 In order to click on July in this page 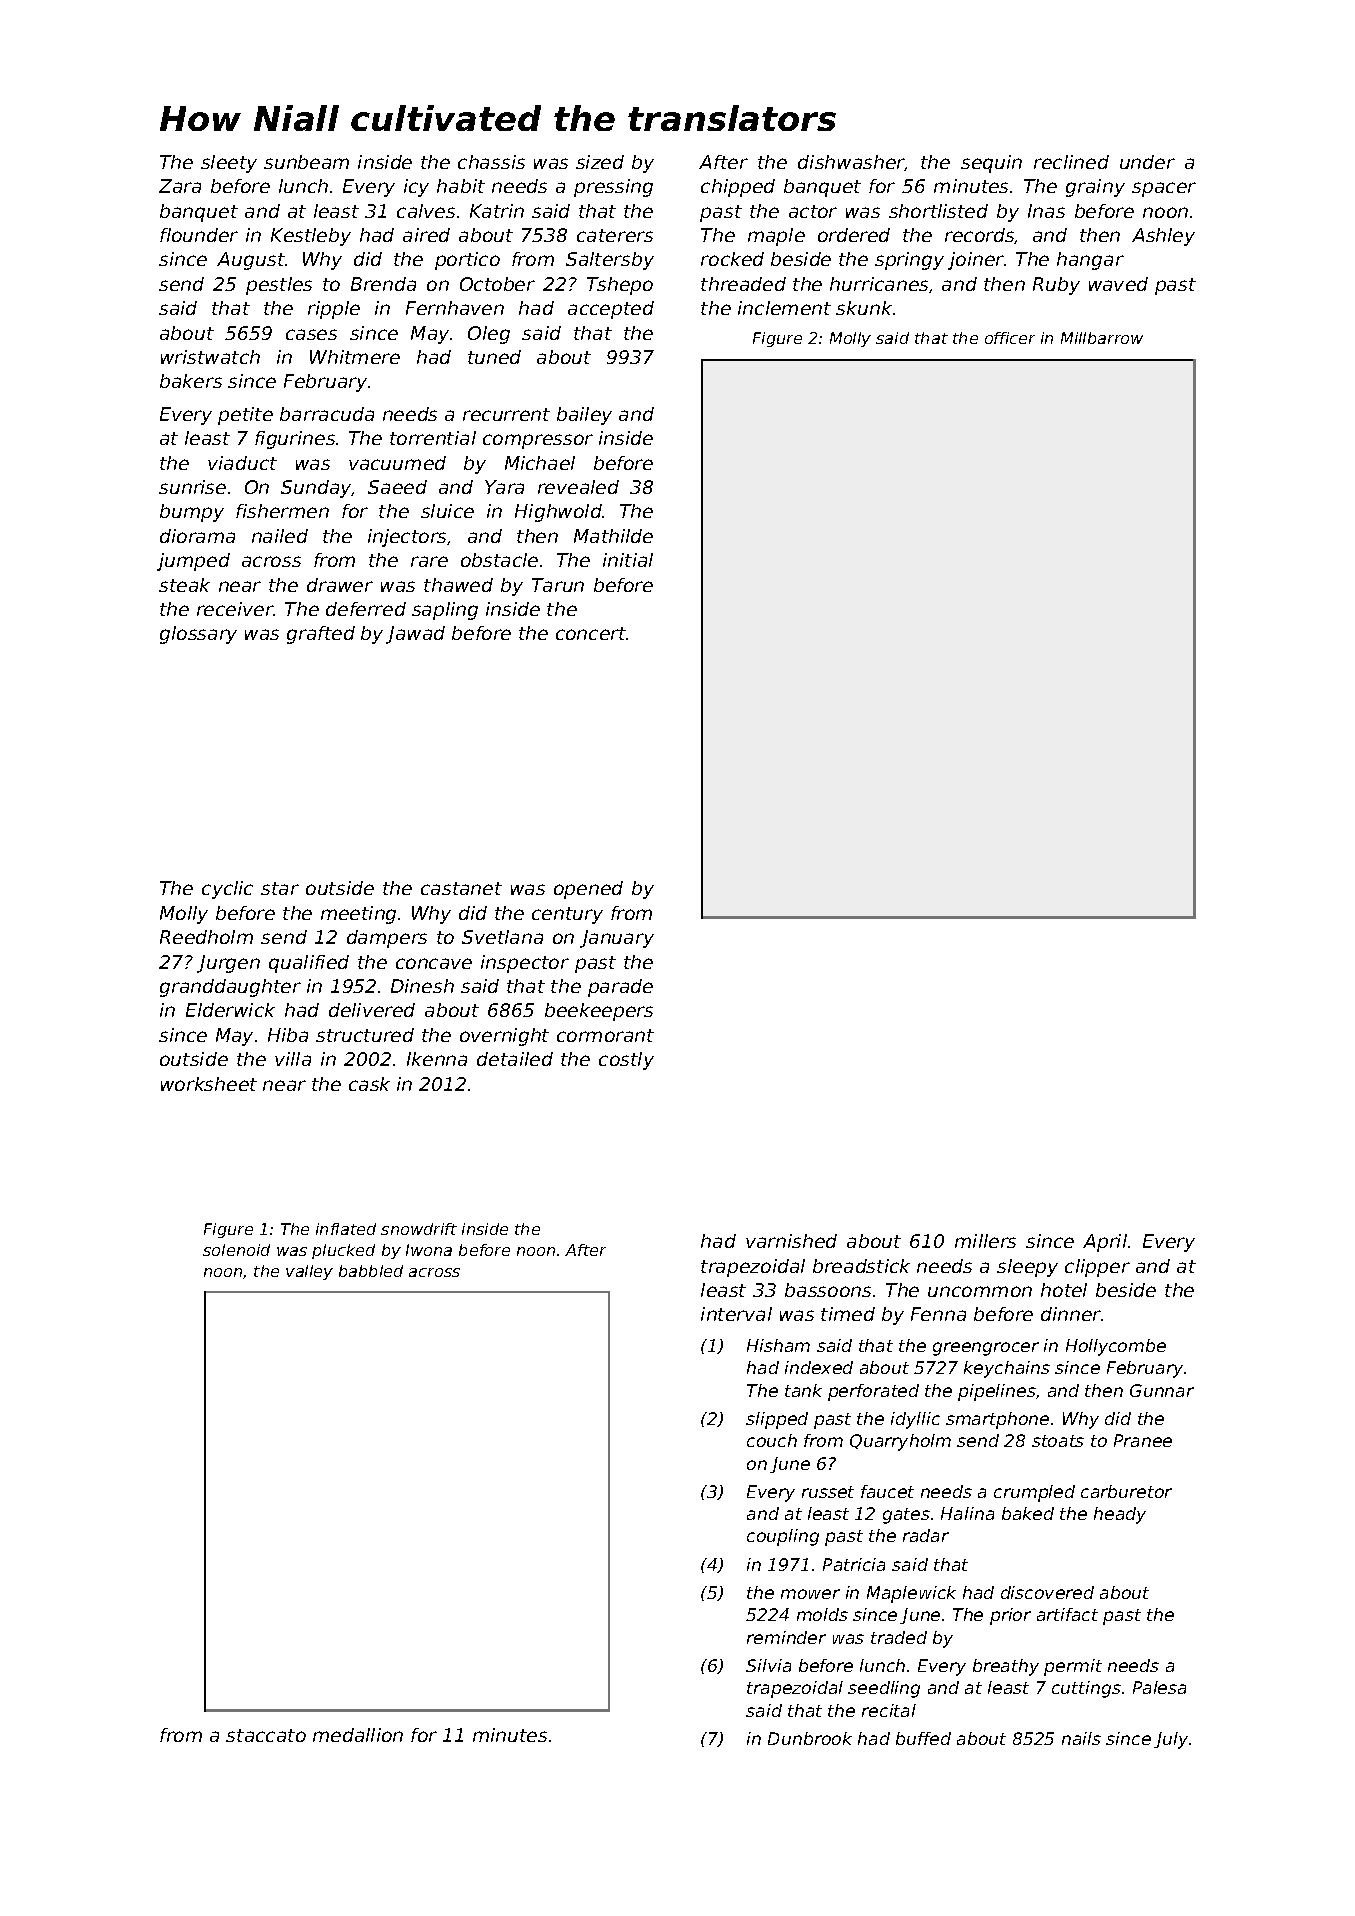, I will do `click(1171, 1740)`.
